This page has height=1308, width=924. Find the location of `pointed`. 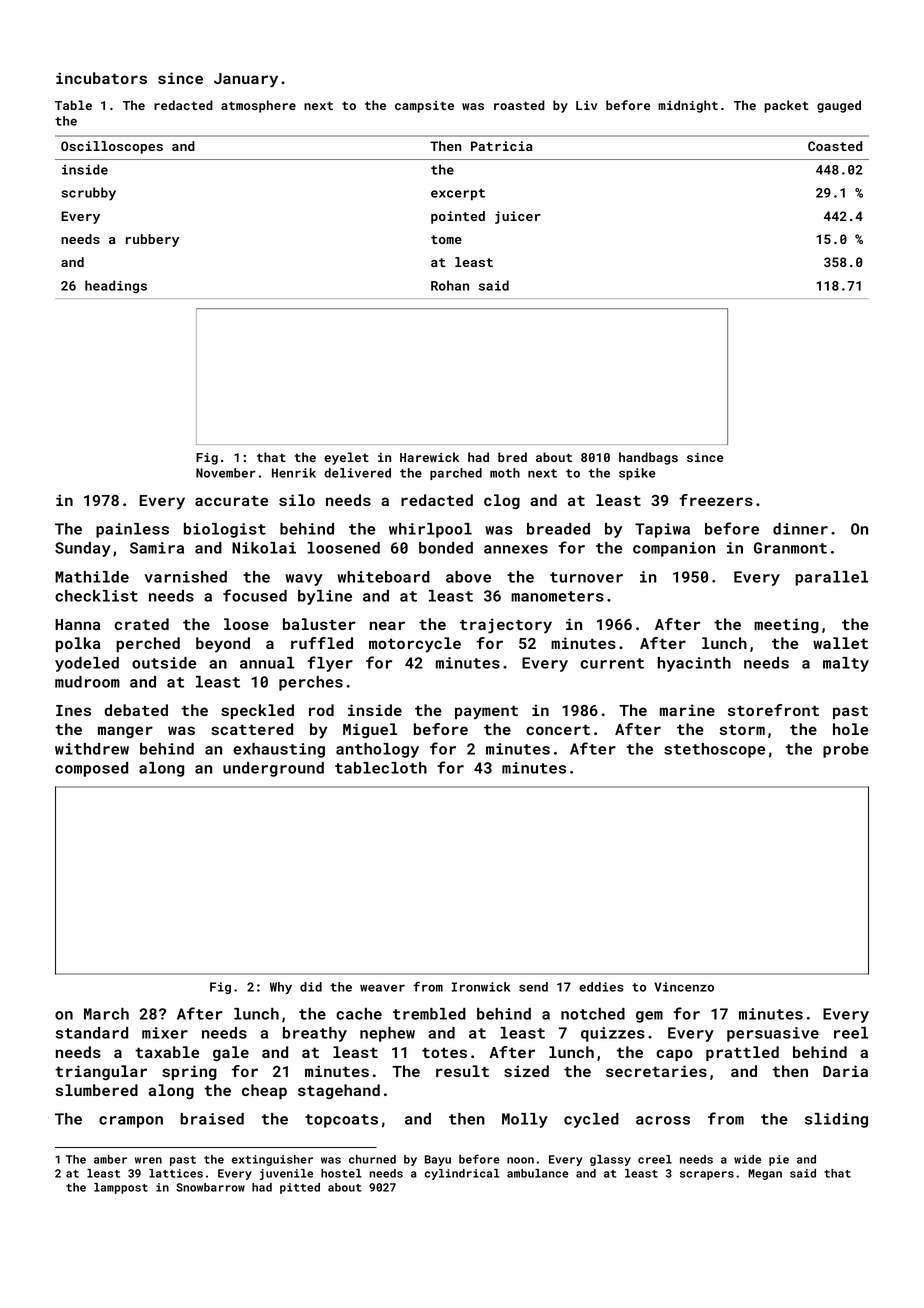

pointed is located at coordinates (458, 217).
